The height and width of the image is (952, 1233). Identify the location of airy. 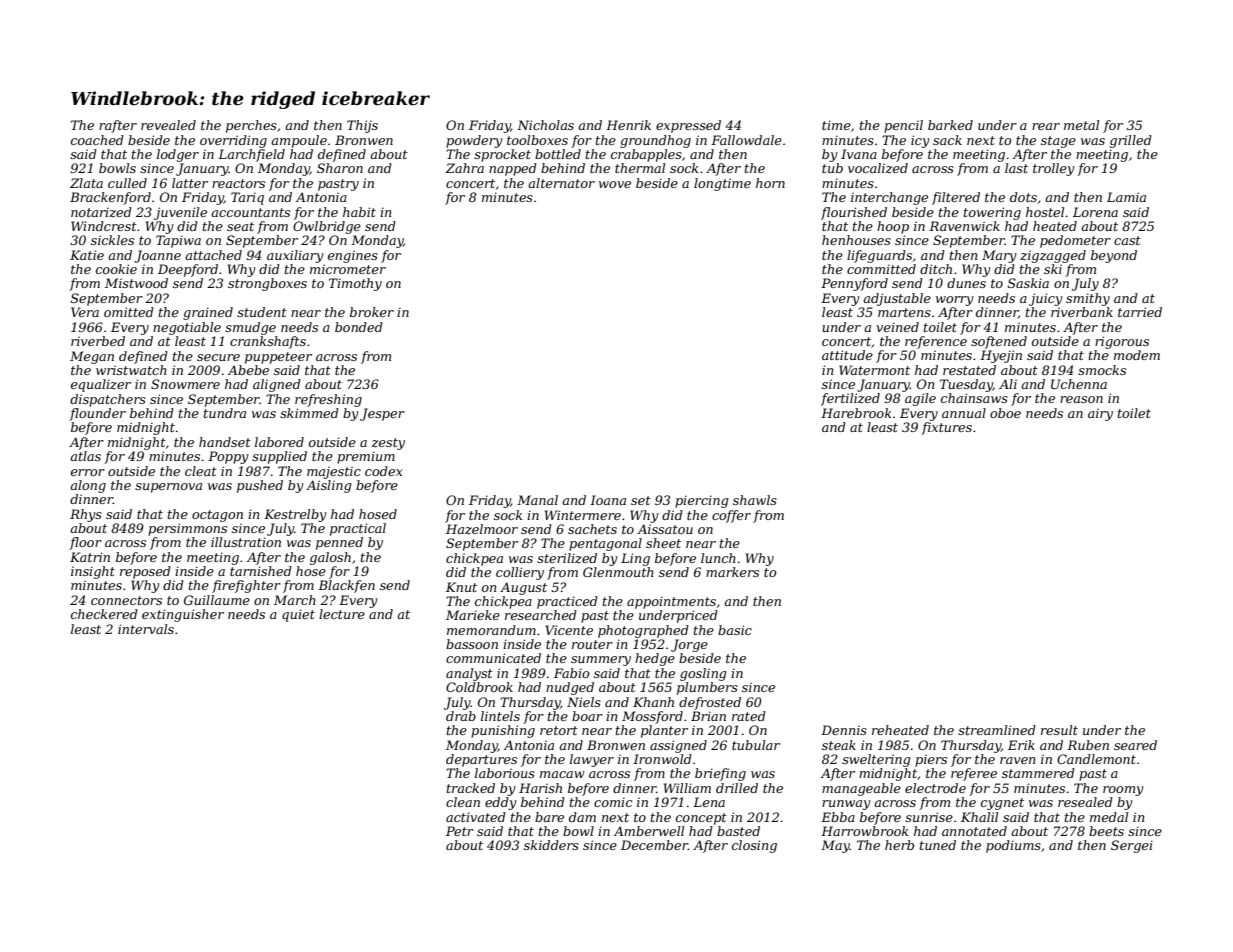
(1100, 414).
